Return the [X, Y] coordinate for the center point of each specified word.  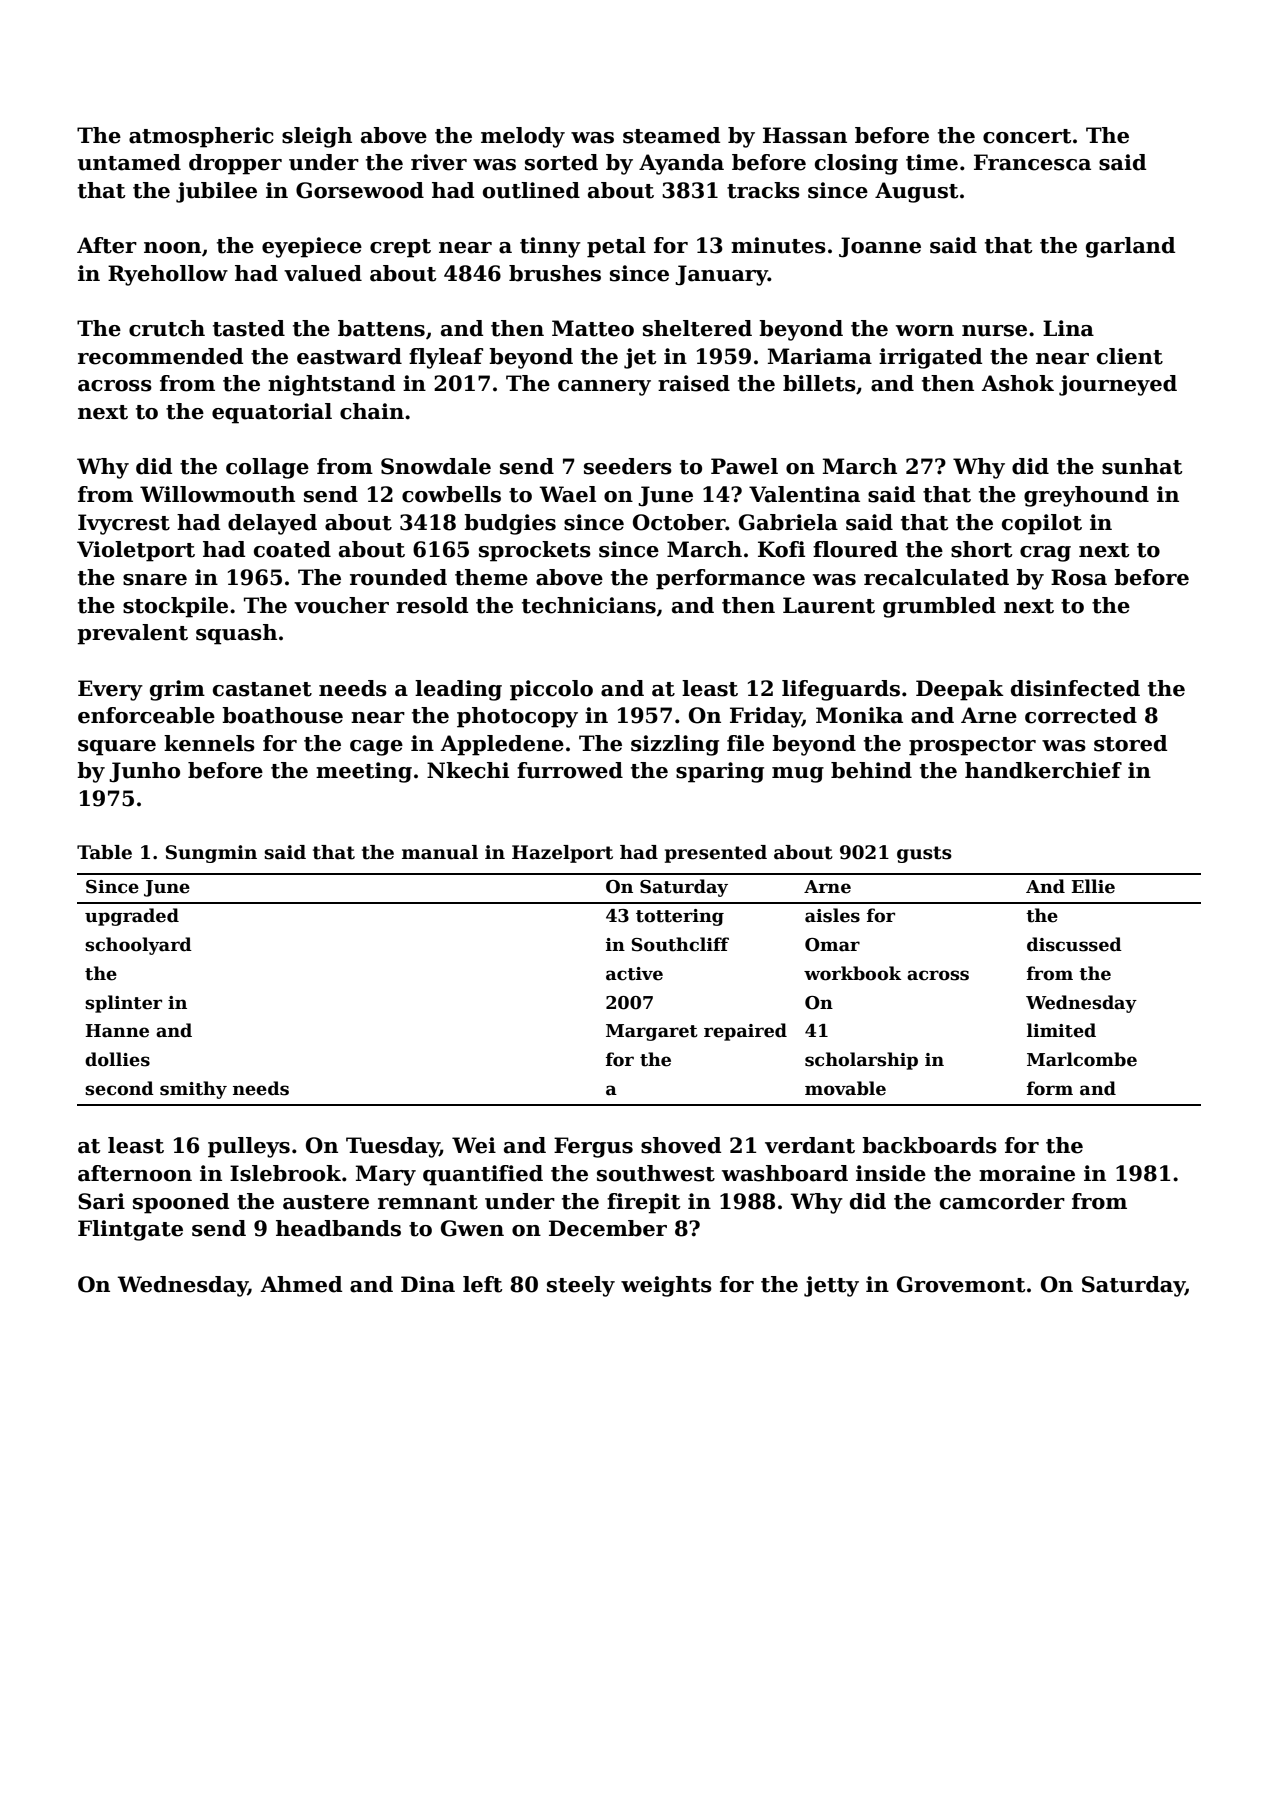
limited [1061, 1030]
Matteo [593, 328]
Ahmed [301, 1284]
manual [440, 852]
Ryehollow [168, 275]
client [1130, 356]
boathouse [282, 715]
